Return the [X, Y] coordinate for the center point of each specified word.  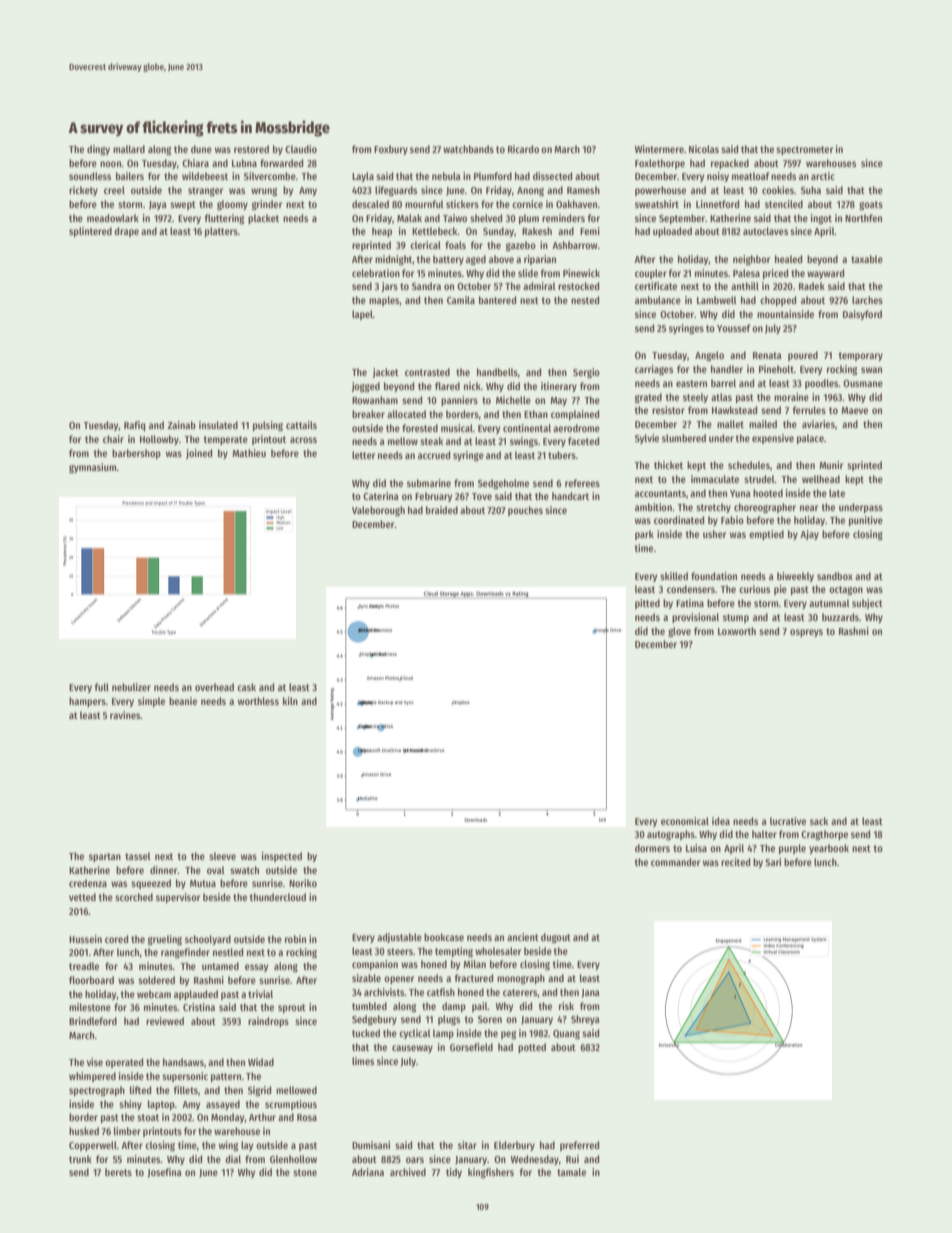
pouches [525, 511]
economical [685, 821]
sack [819, 821]
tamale [571, 1172]
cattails [301, 425]
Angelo [709, 356]
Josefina [165, 1173]
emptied [766, 535]
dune [201, 149]
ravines [125, 715]
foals [455, 245]
